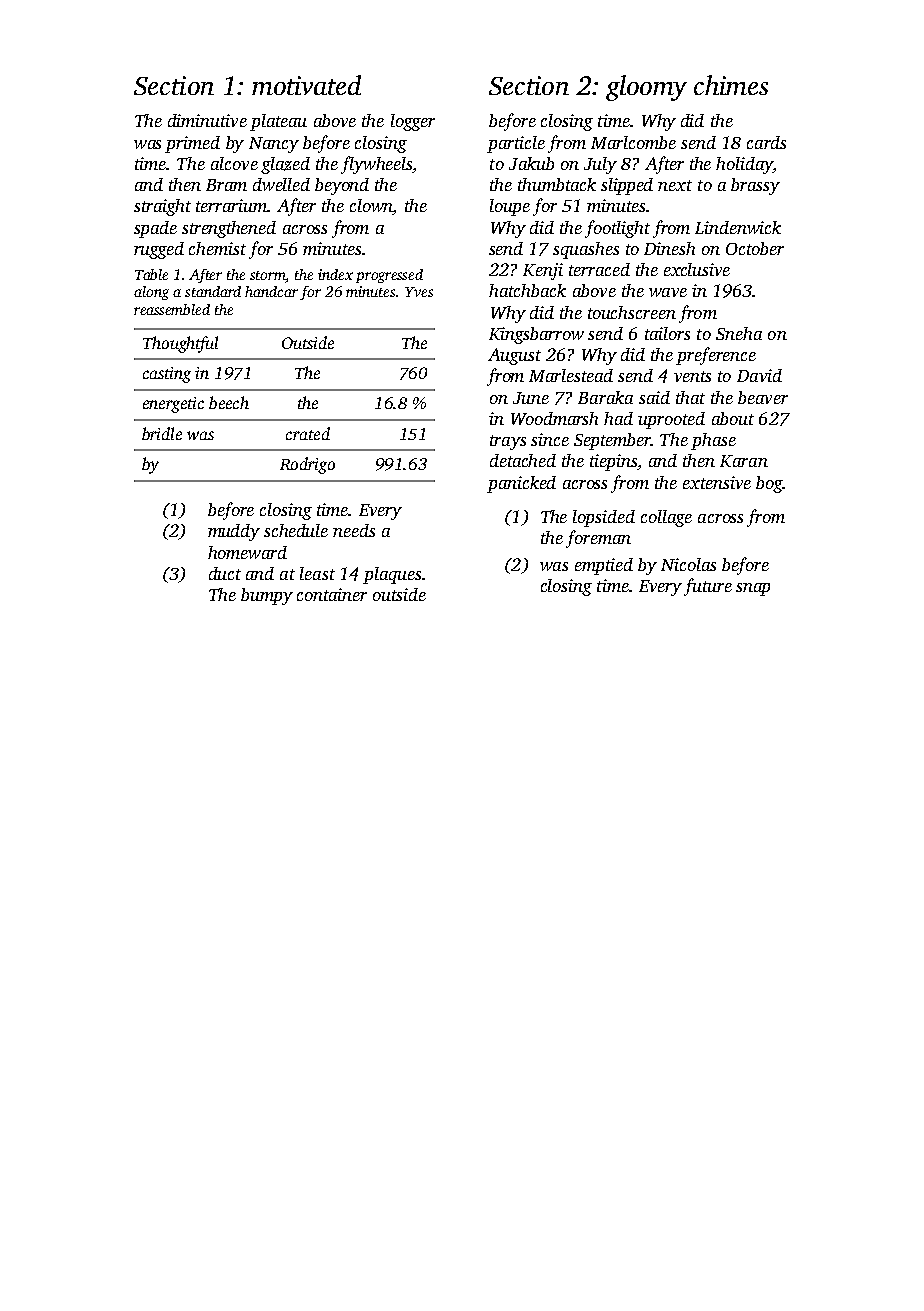 The height and width of the image is (1311, 924). Describe the element at coordinates (267, 596) in the image. I see `bumpy` at that location.
